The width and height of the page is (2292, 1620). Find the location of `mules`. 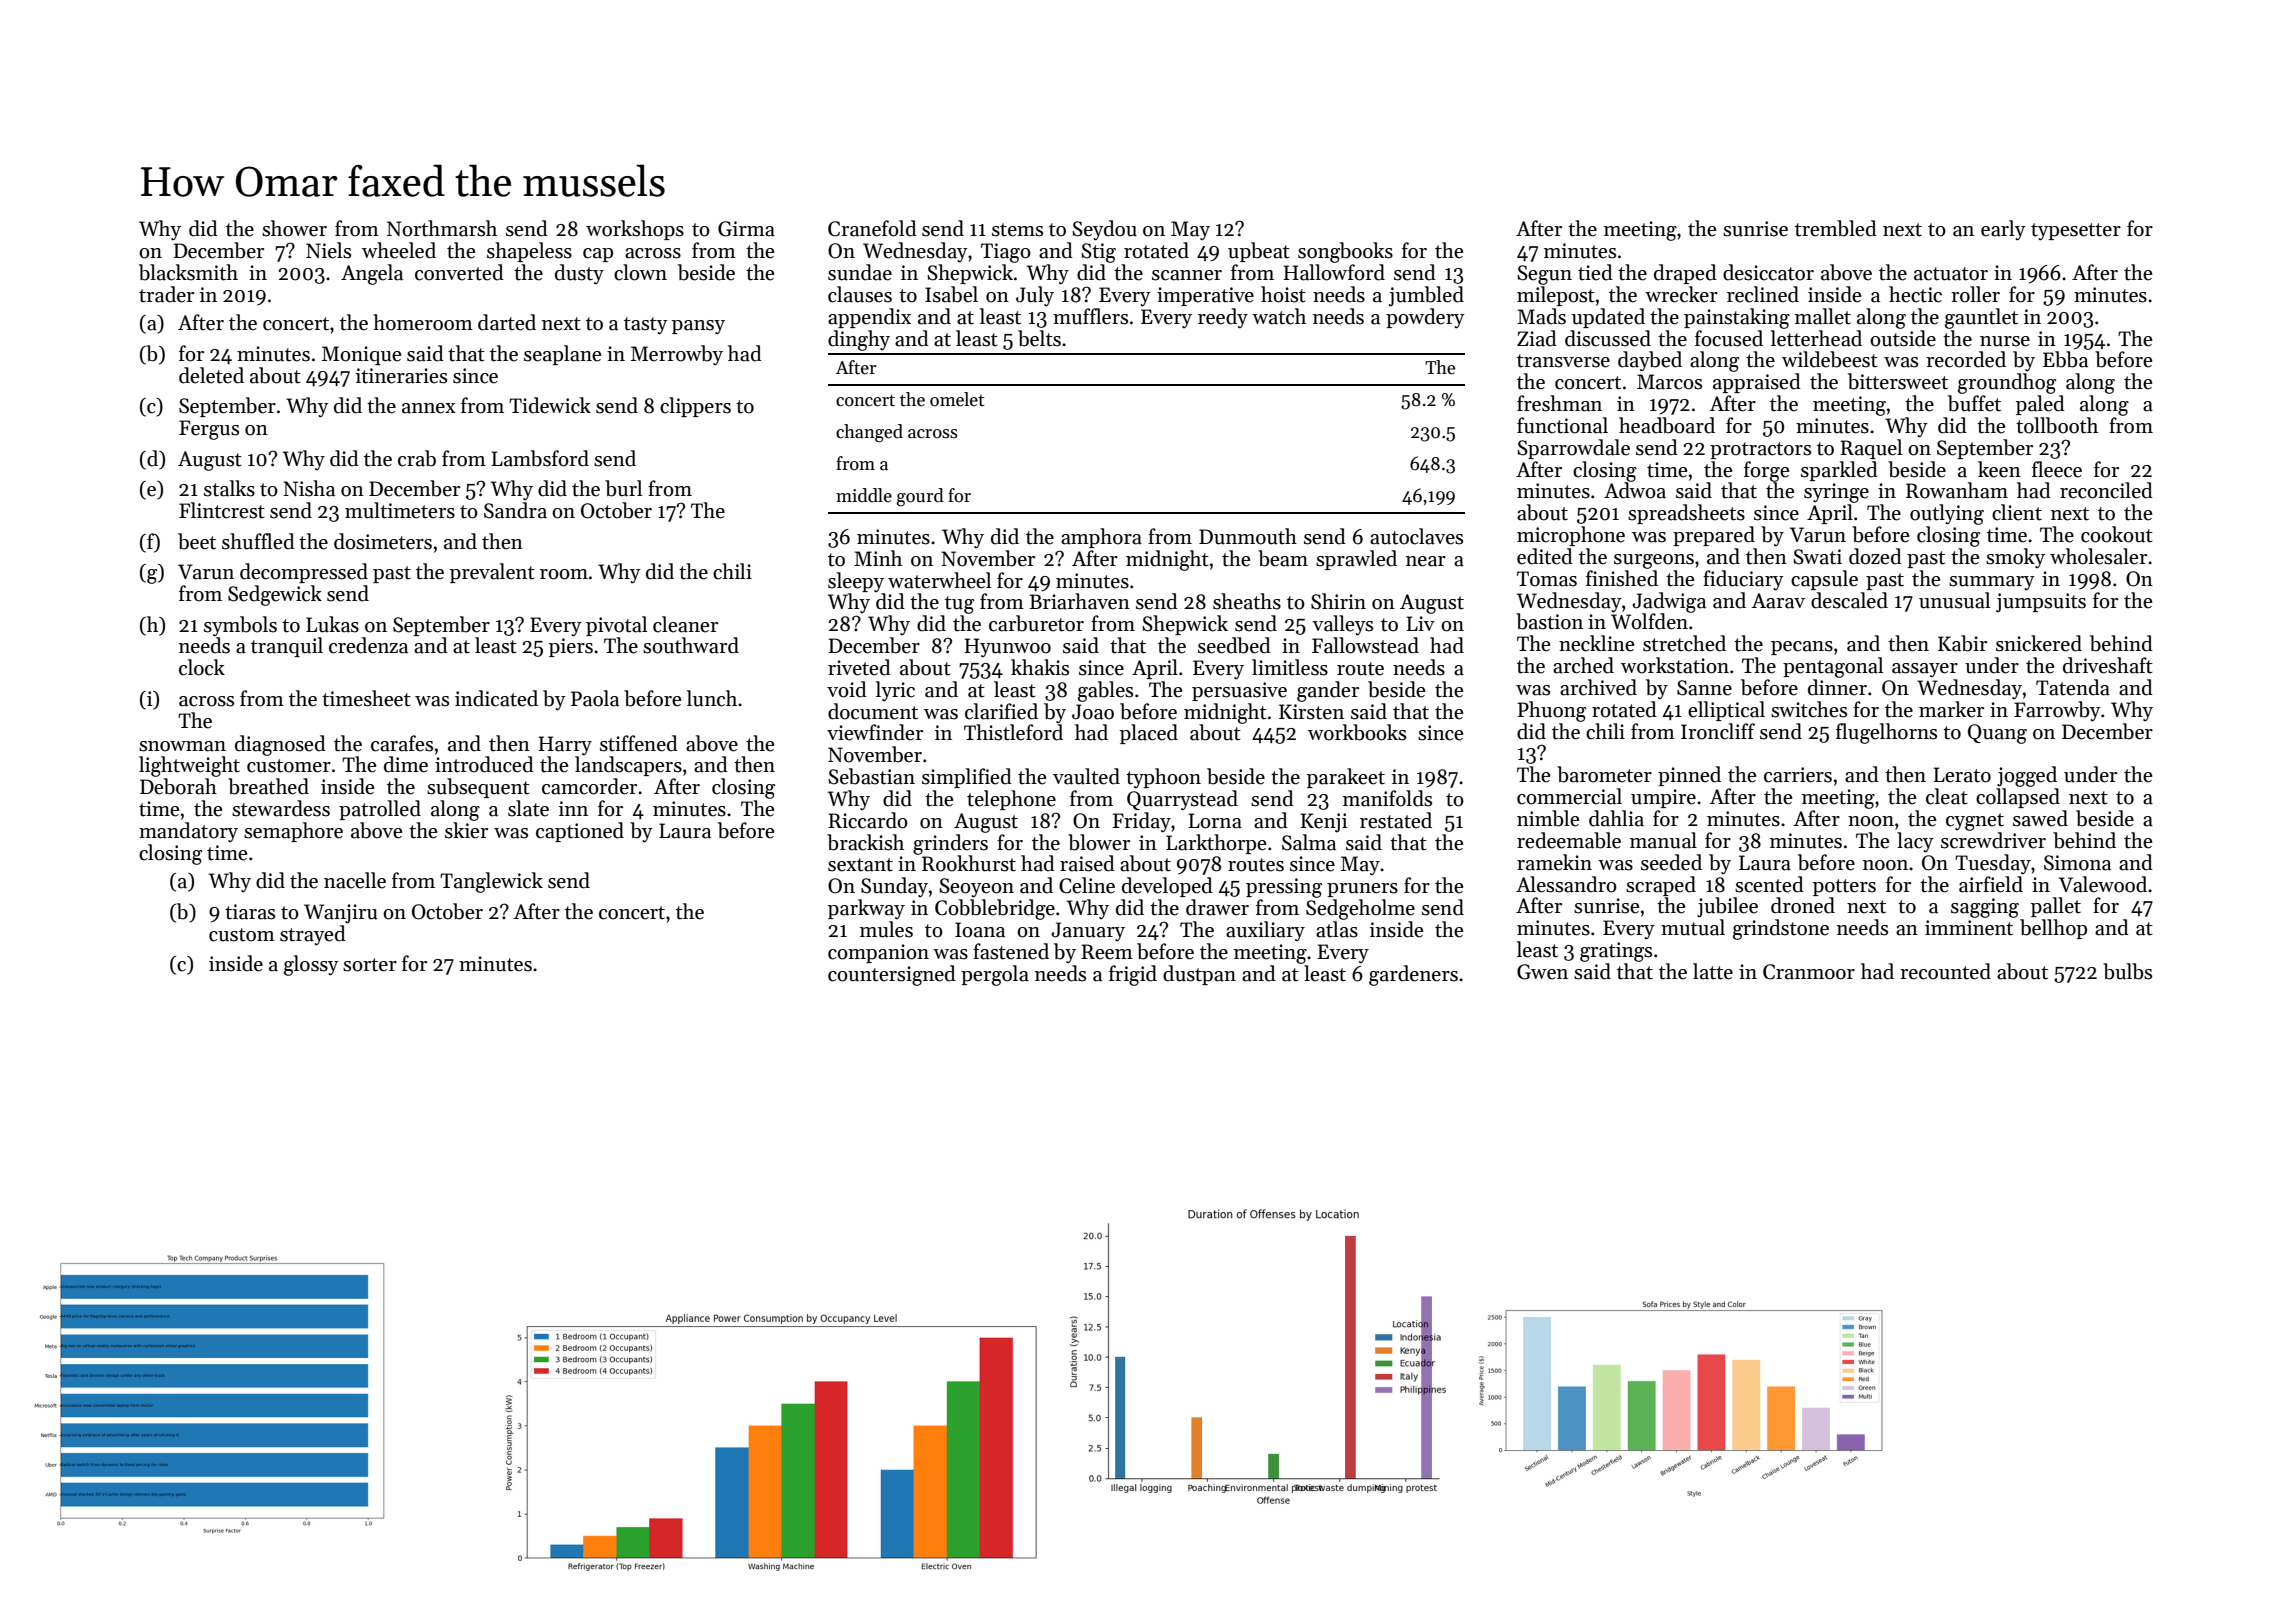

mules is located at coordinates (886, 929).
